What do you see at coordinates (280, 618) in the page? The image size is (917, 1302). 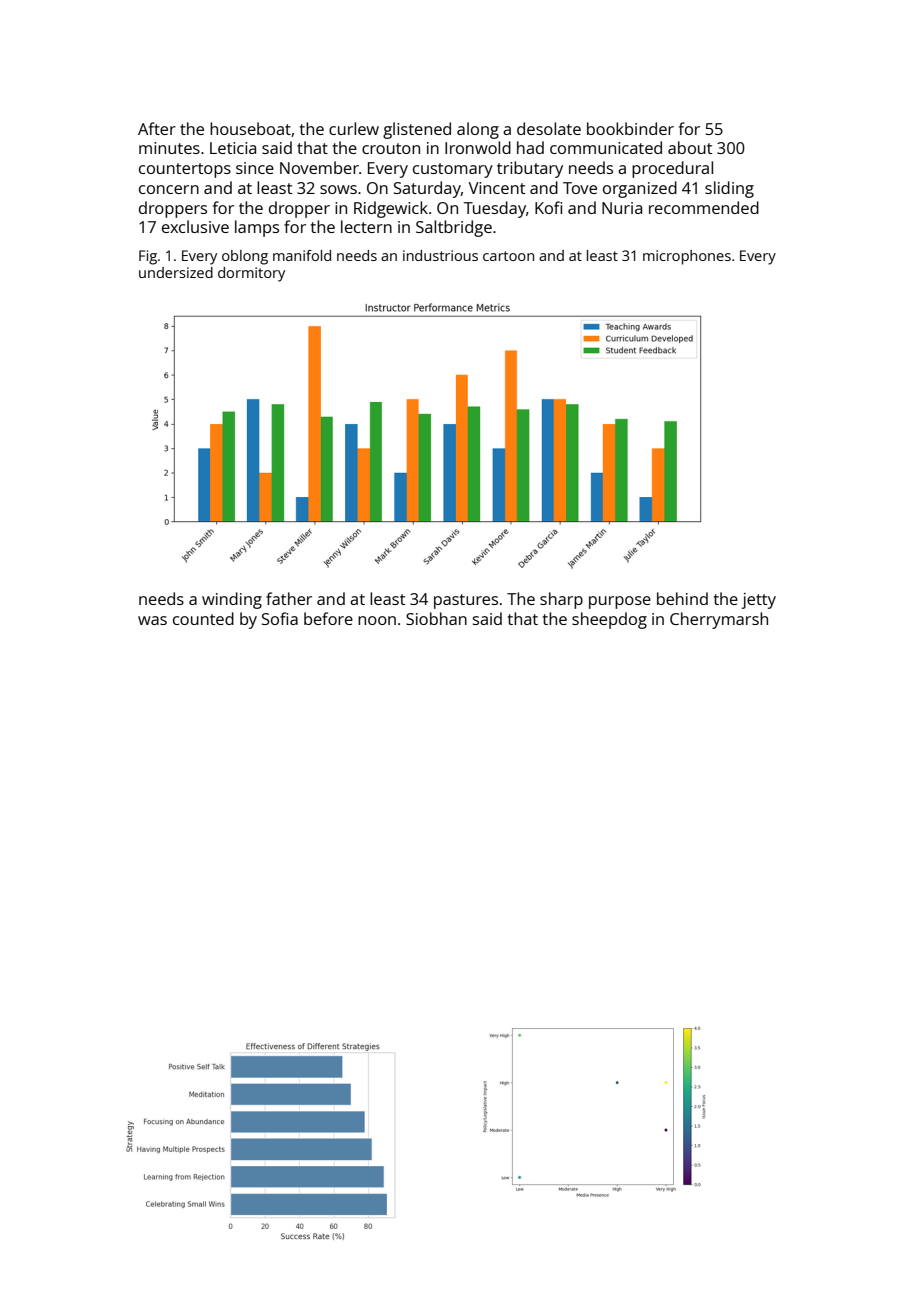 I see `Sofia` at bounding box center [280, 618].
